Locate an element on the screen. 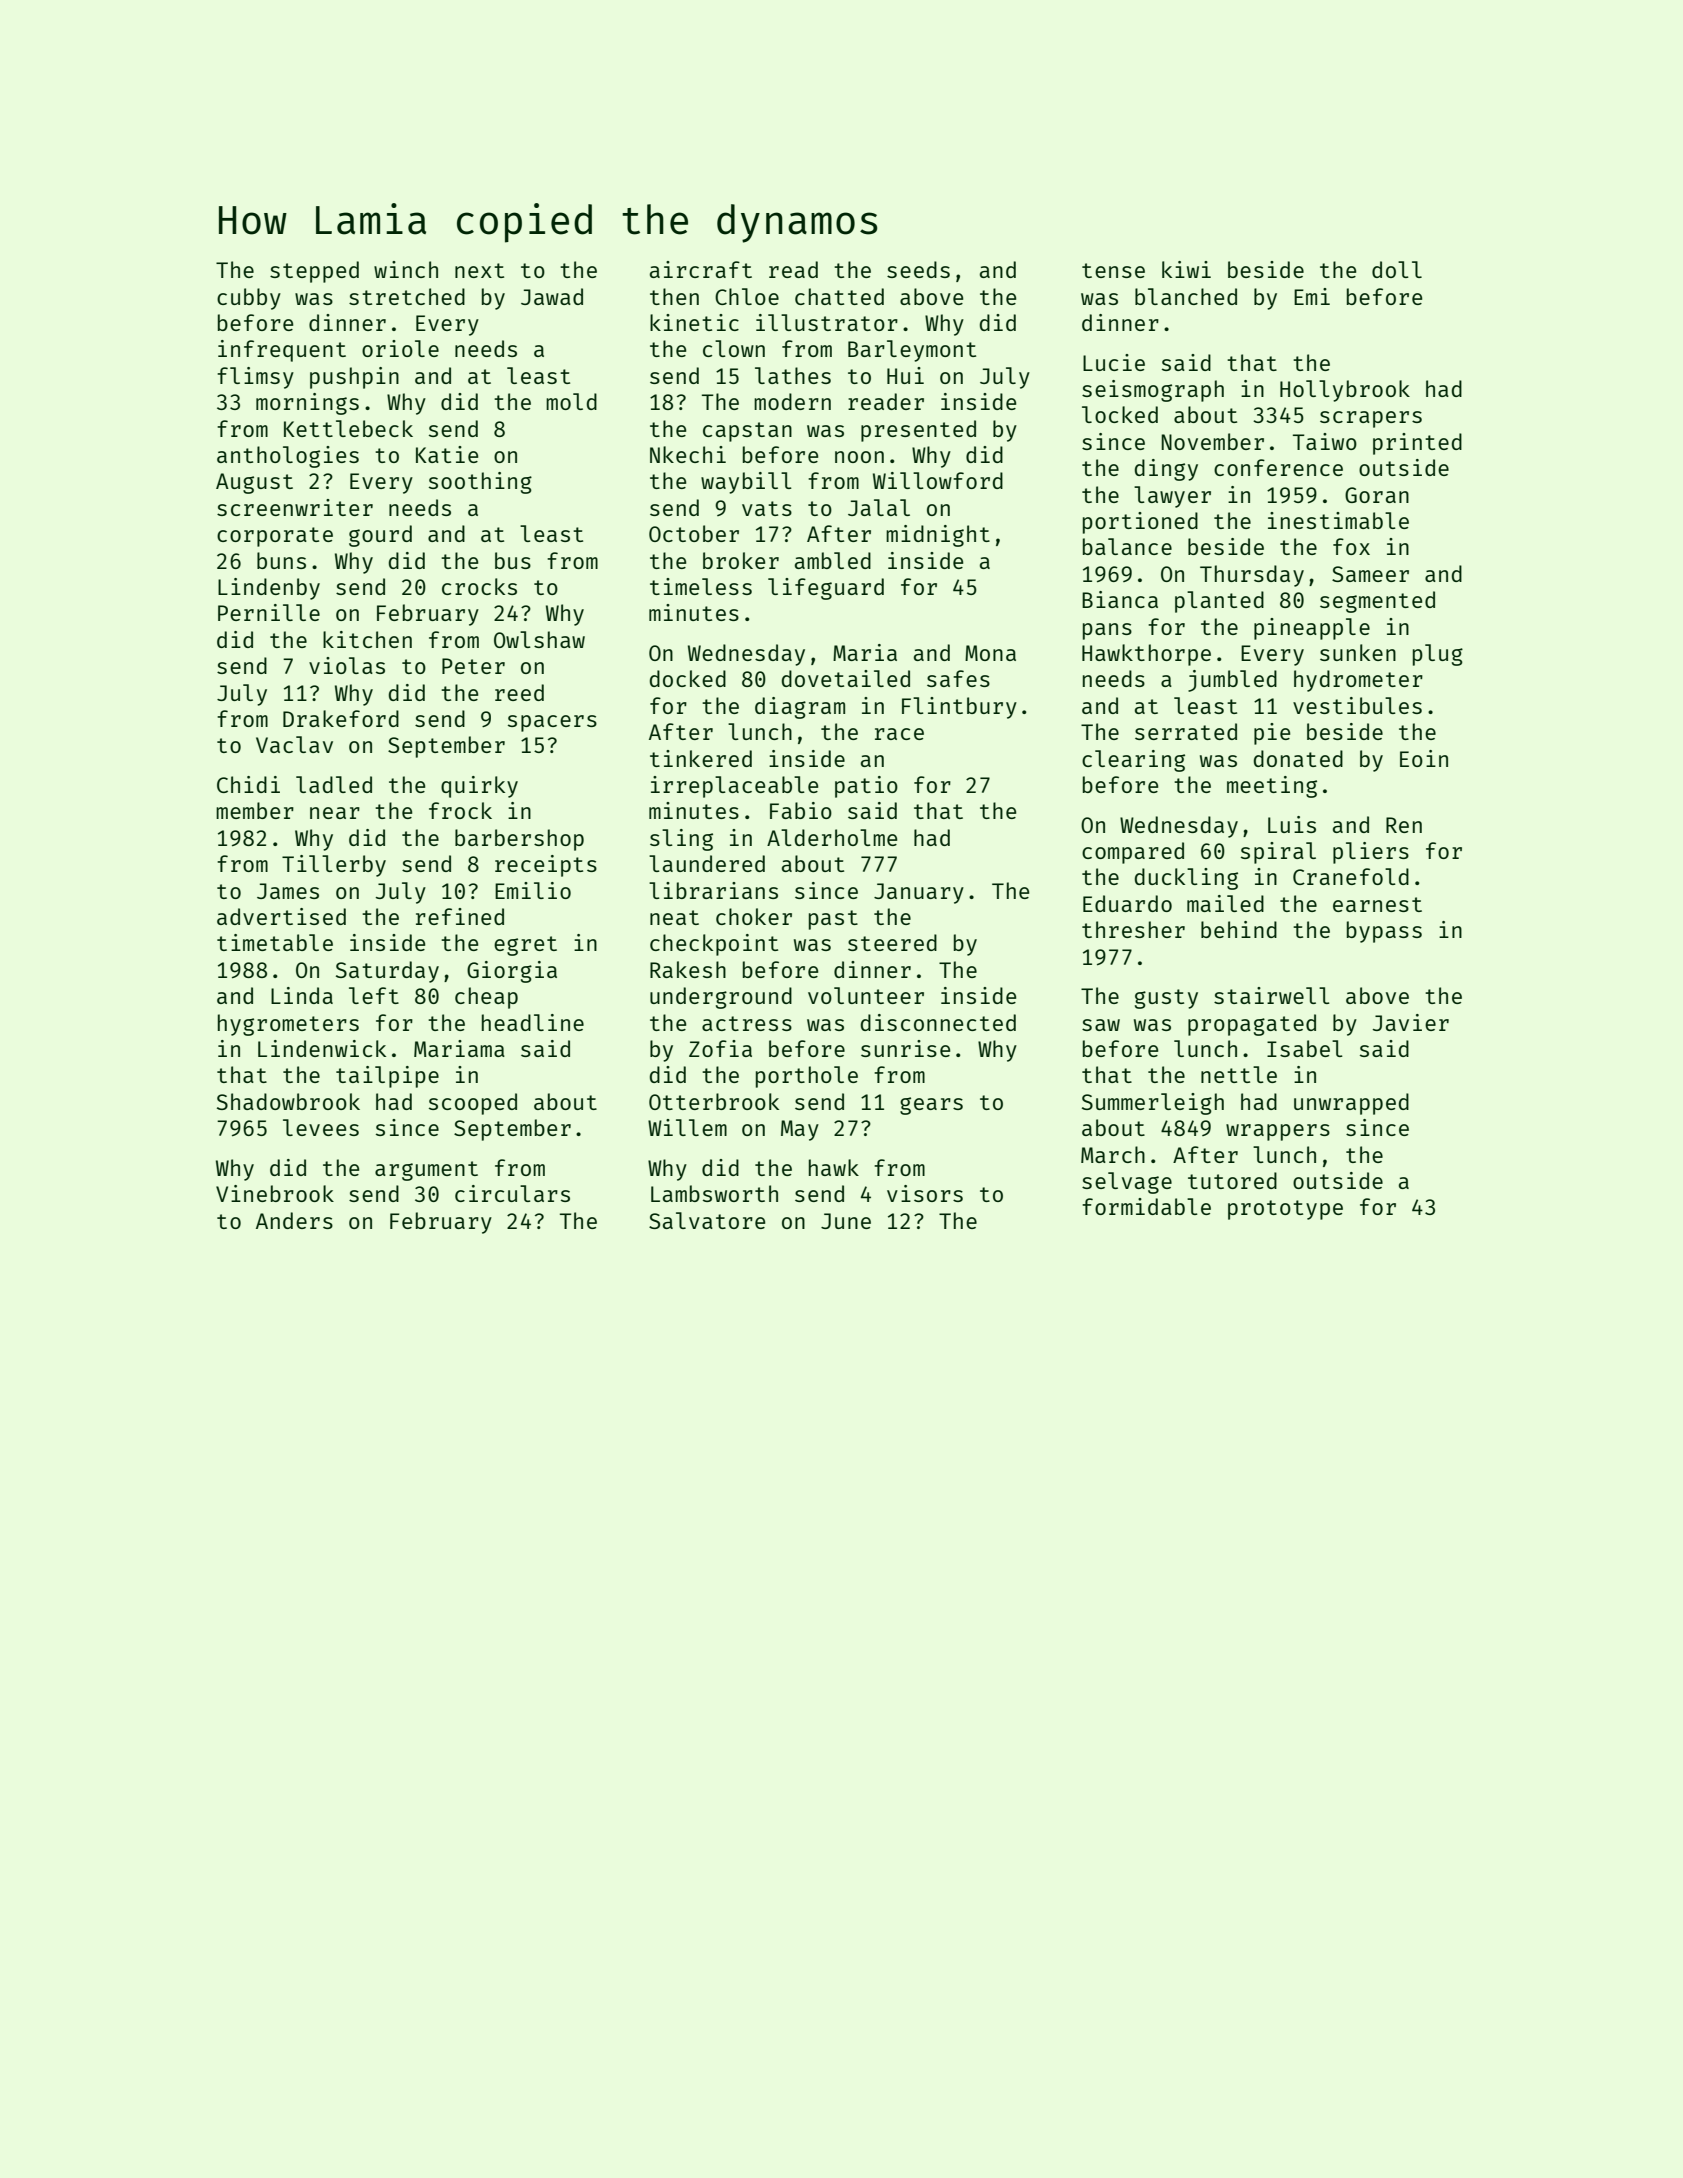 The image size is (1683, 2178). inestimable is located at coordinates (1338, 520).
